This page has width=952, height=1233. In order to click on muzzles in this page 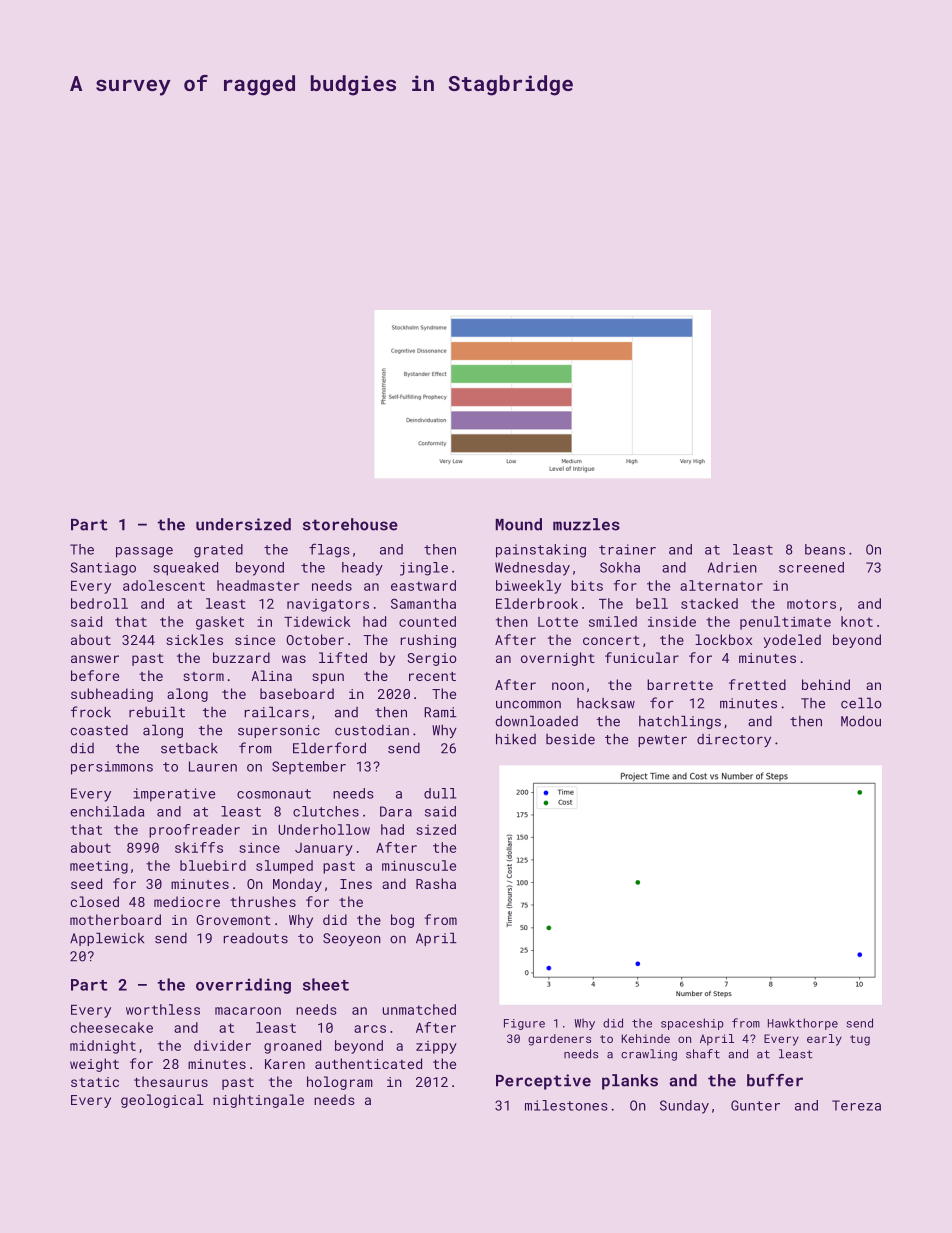, I will do `click(586, 524)`.
